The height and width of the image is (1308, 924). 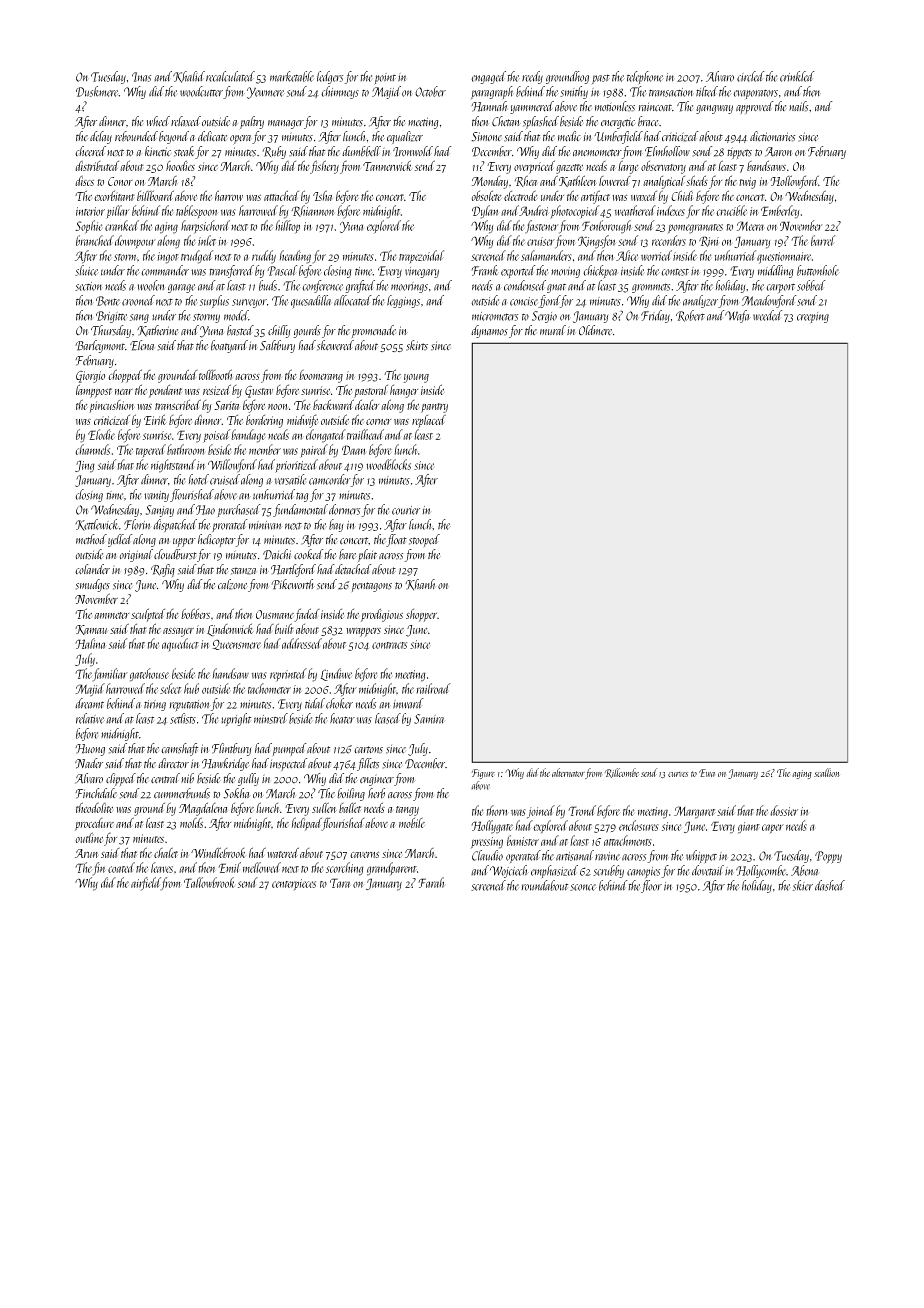 What do you see at coordinates (236, 644) in the image?
I see `Queensmere` at bounding box center [236, 644].
